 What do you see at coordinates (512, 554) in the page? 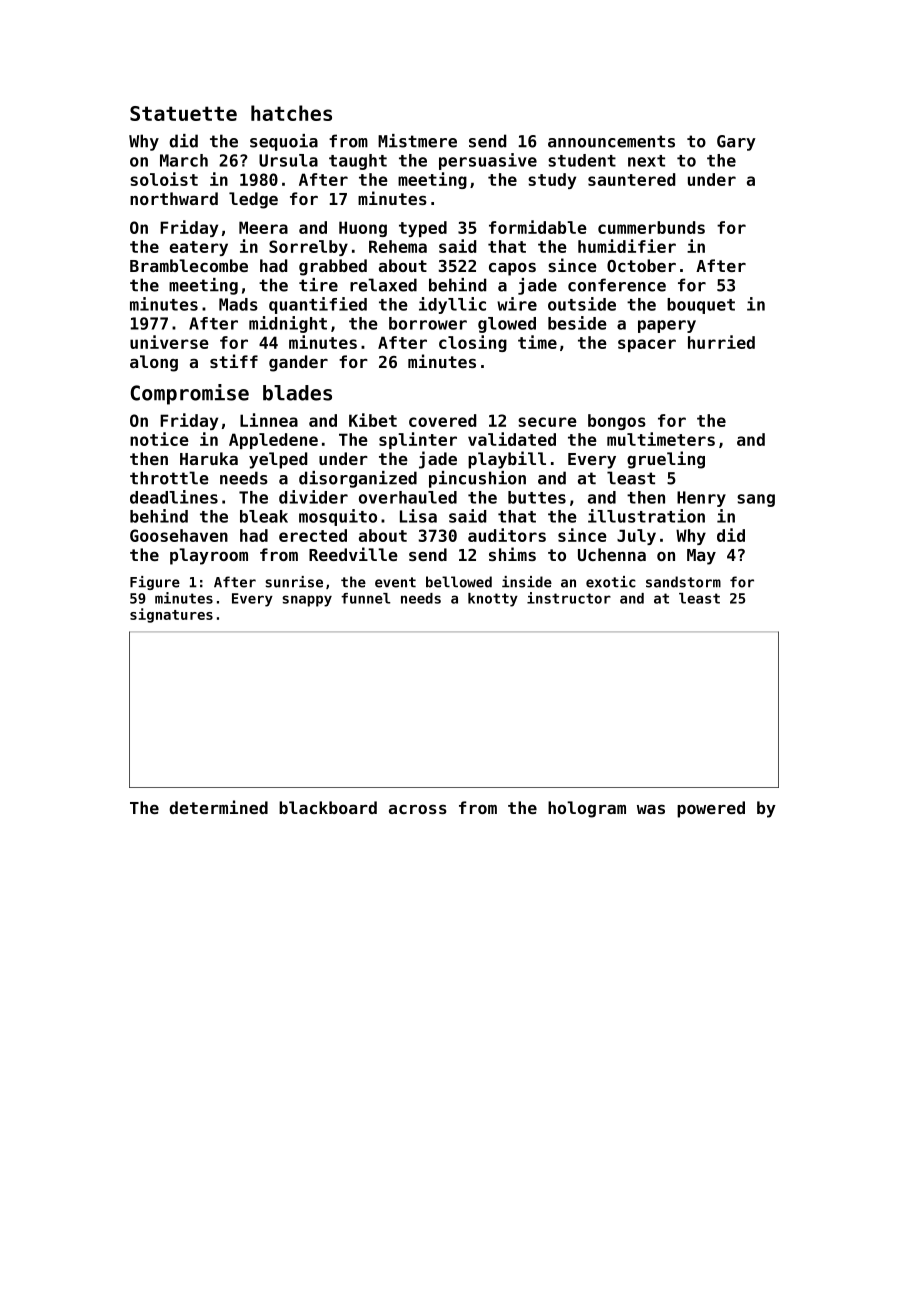
I see `shims` at bounding box center [512, 554].
